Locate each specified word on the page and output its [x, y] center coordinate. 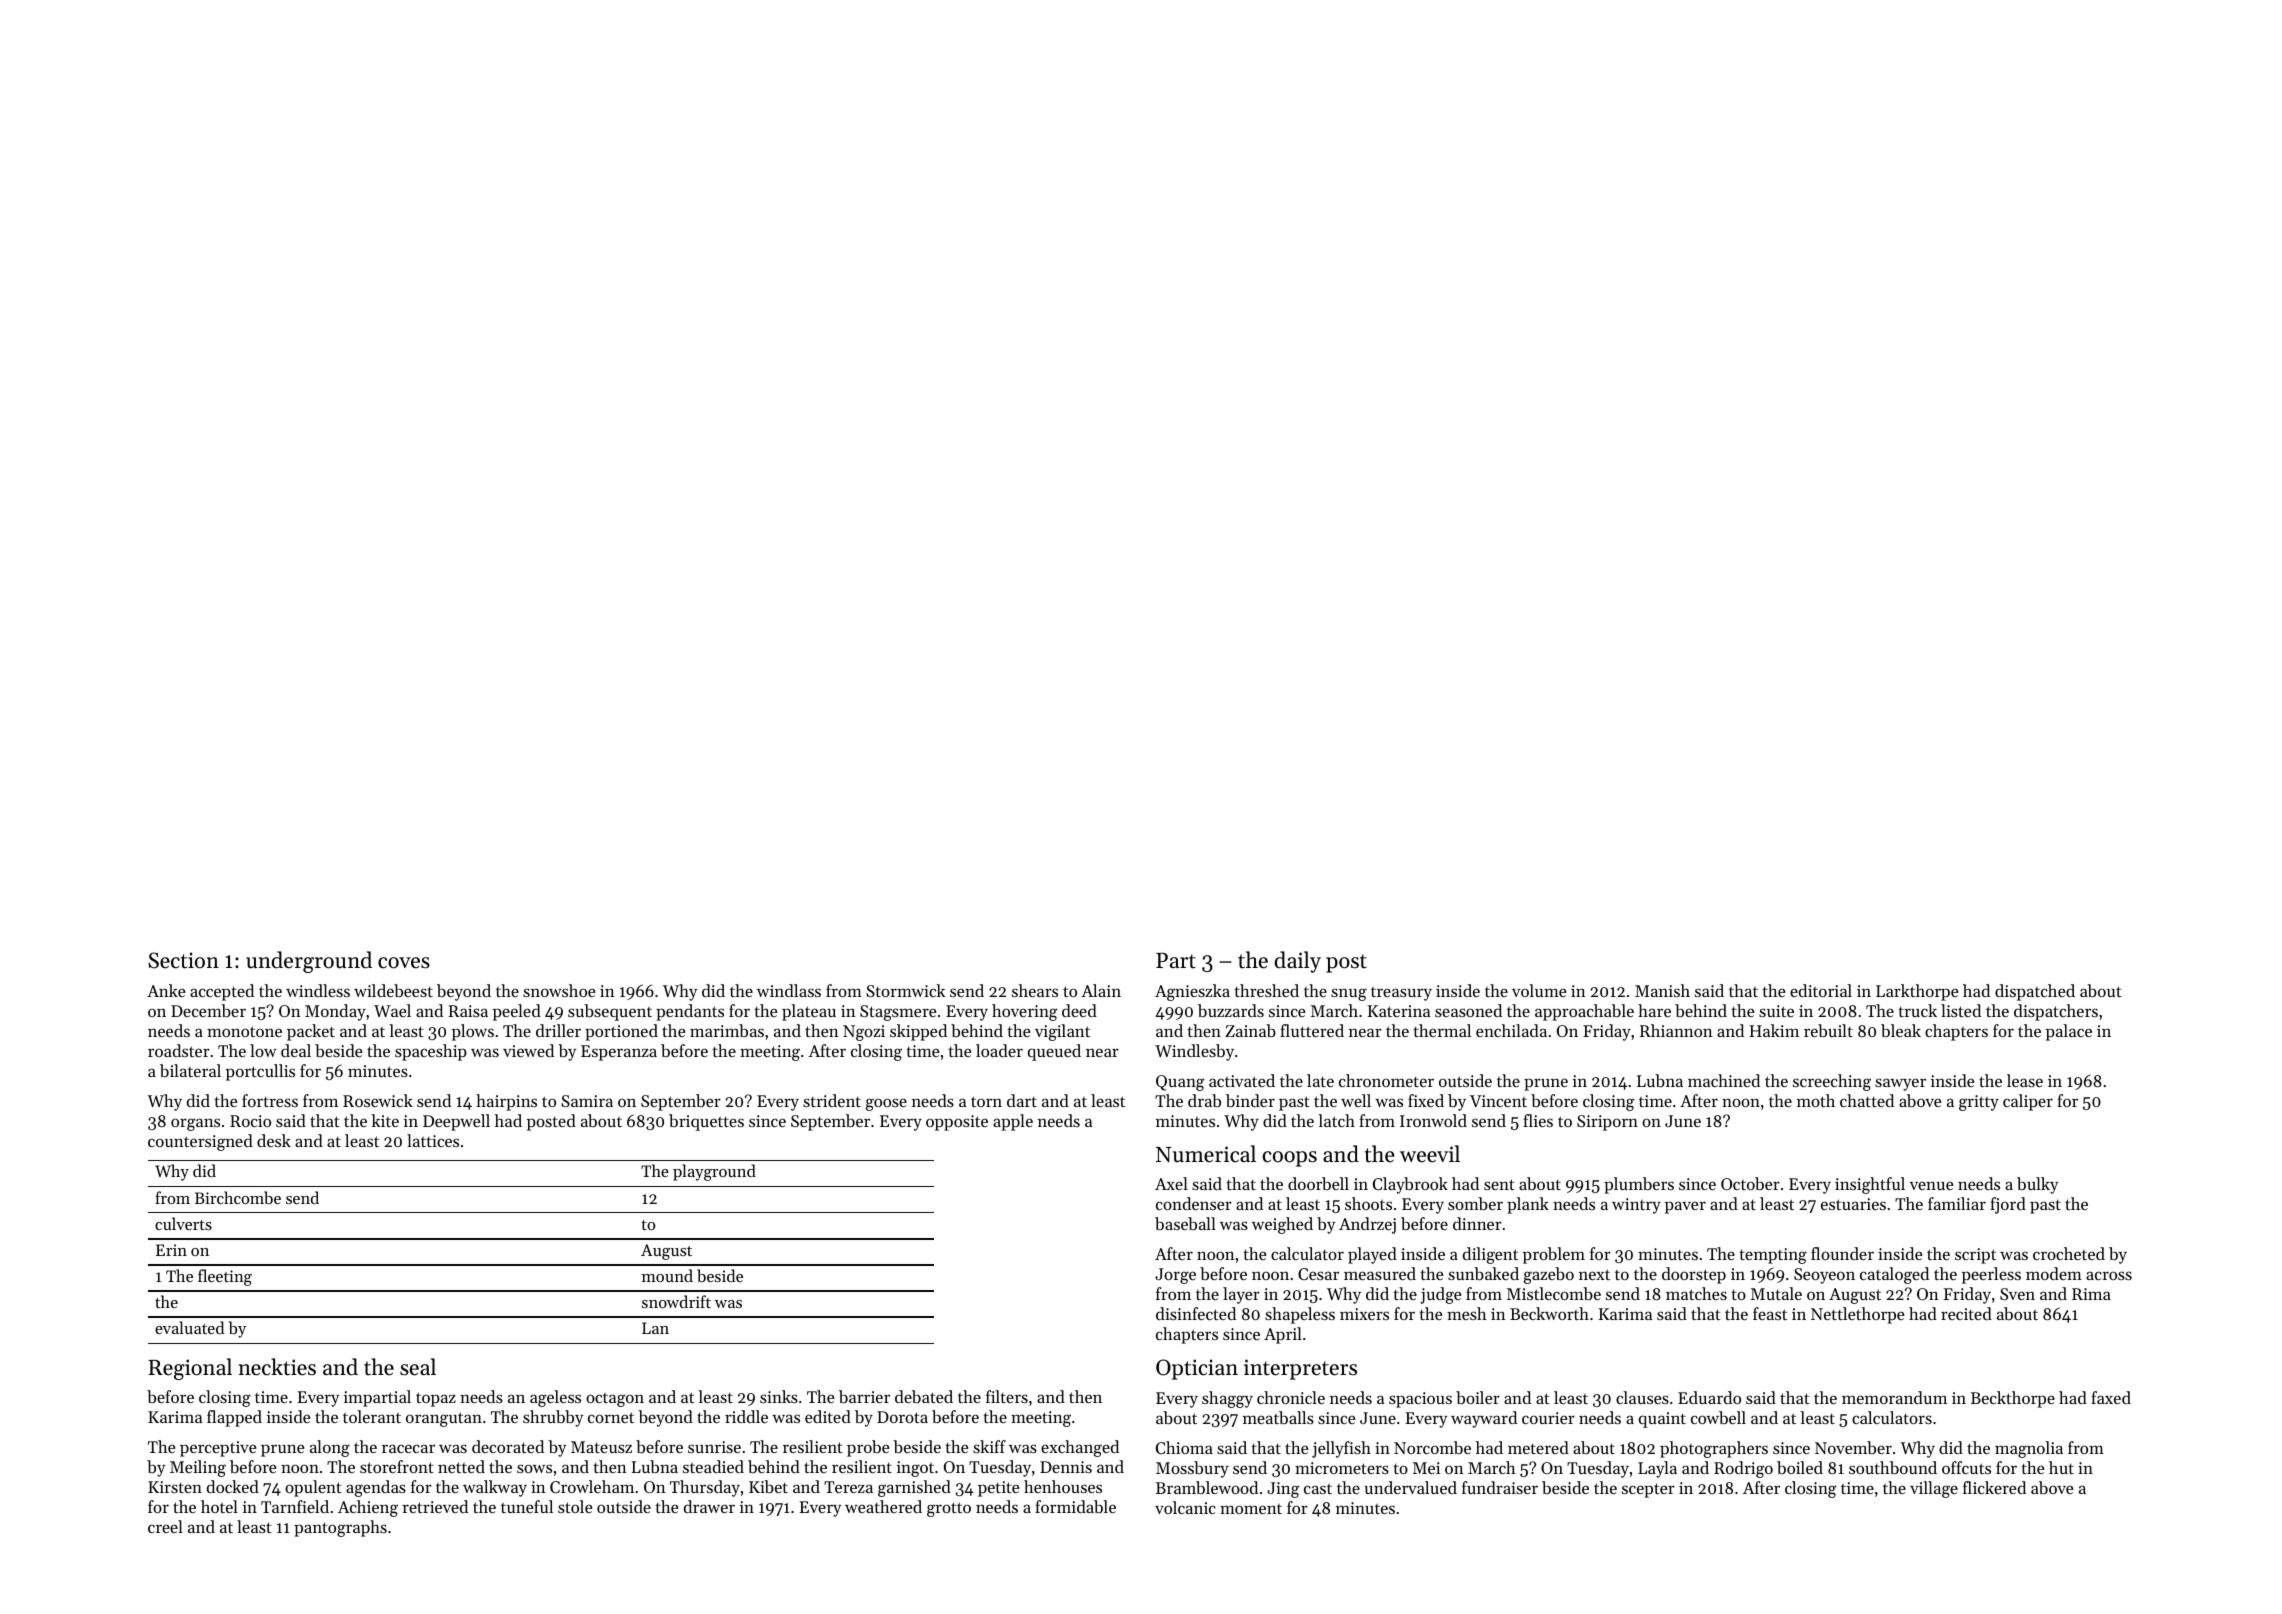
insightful [1870, 1185]
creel [165, 1526]
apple [1013, 1122]
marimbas [727, 1030]
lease [2025, 1080]
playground [714, 1172]
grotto [949, 1509]
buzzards [1231, 1010]
